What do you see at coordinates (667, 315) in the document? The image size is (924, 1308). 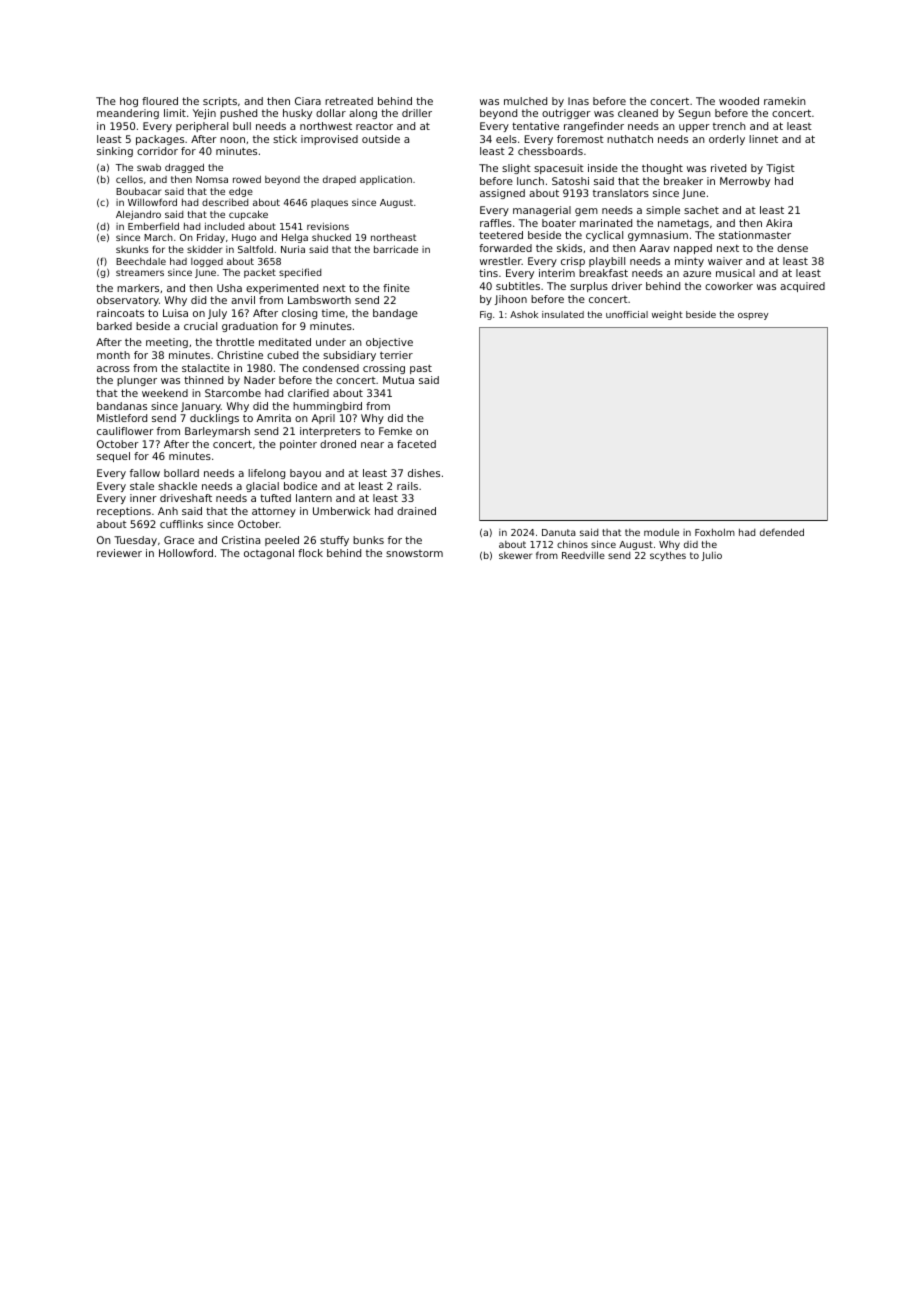 I see `weight` at bounding box center [667, 315].
